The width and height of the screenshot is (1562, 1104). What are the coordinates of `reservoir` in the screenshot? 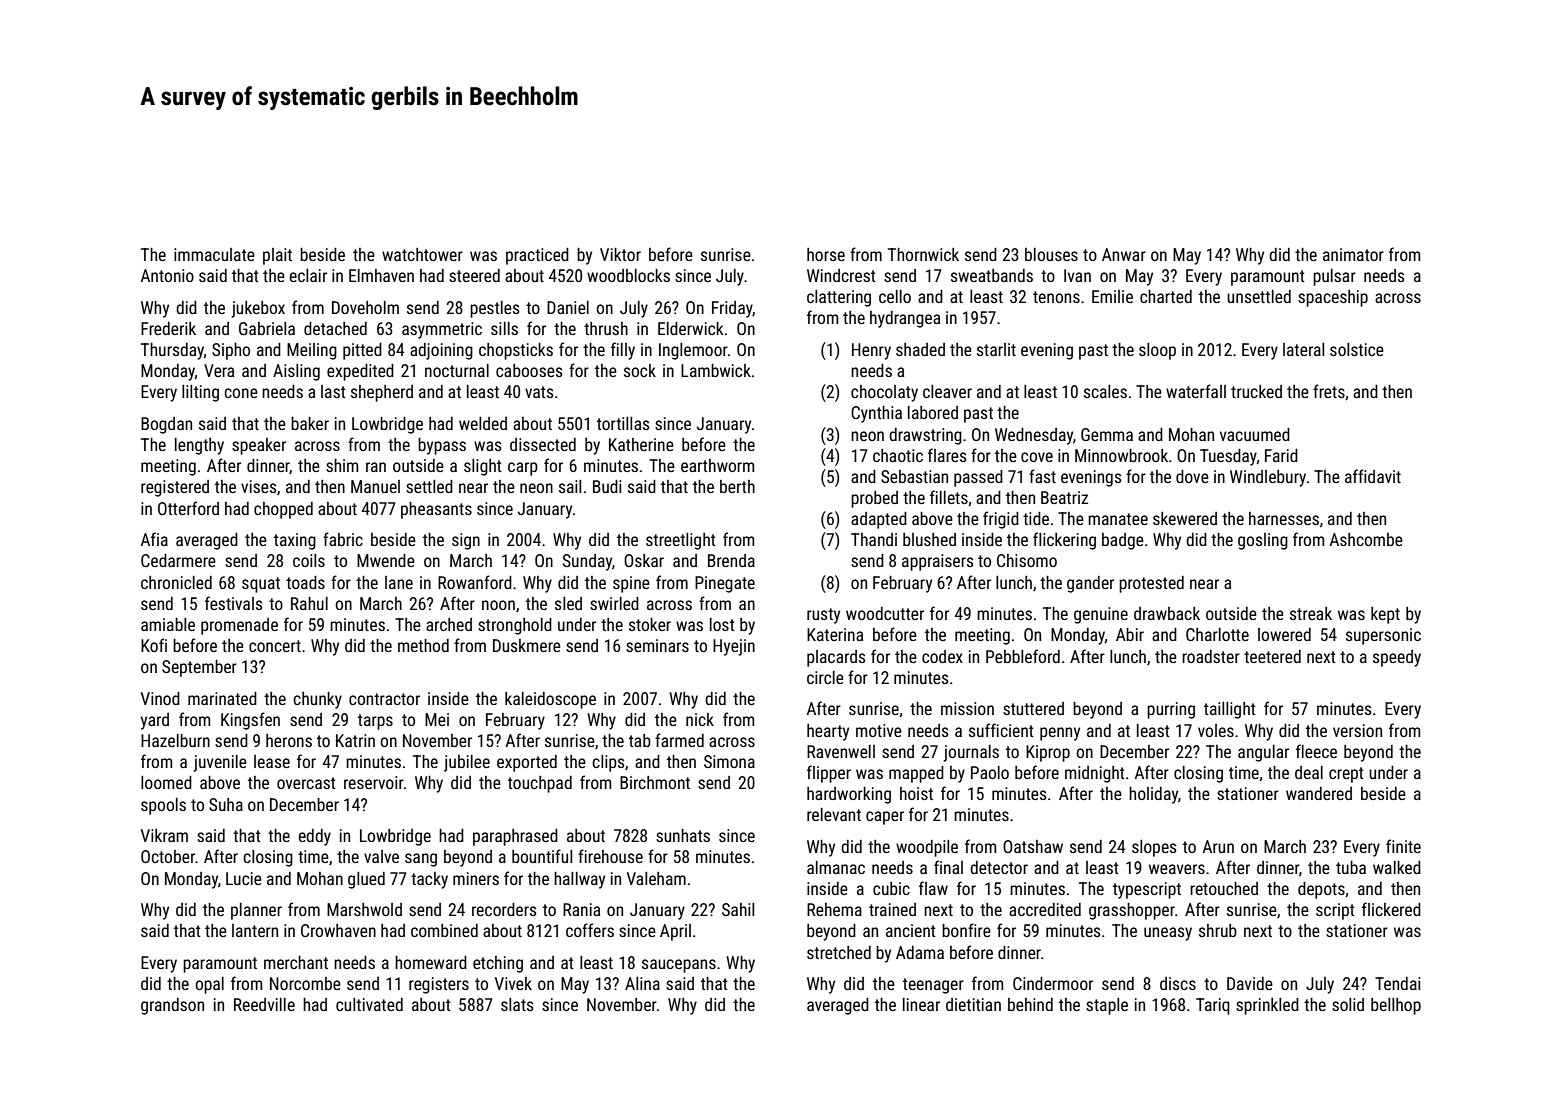 It's located at (374, 782).
